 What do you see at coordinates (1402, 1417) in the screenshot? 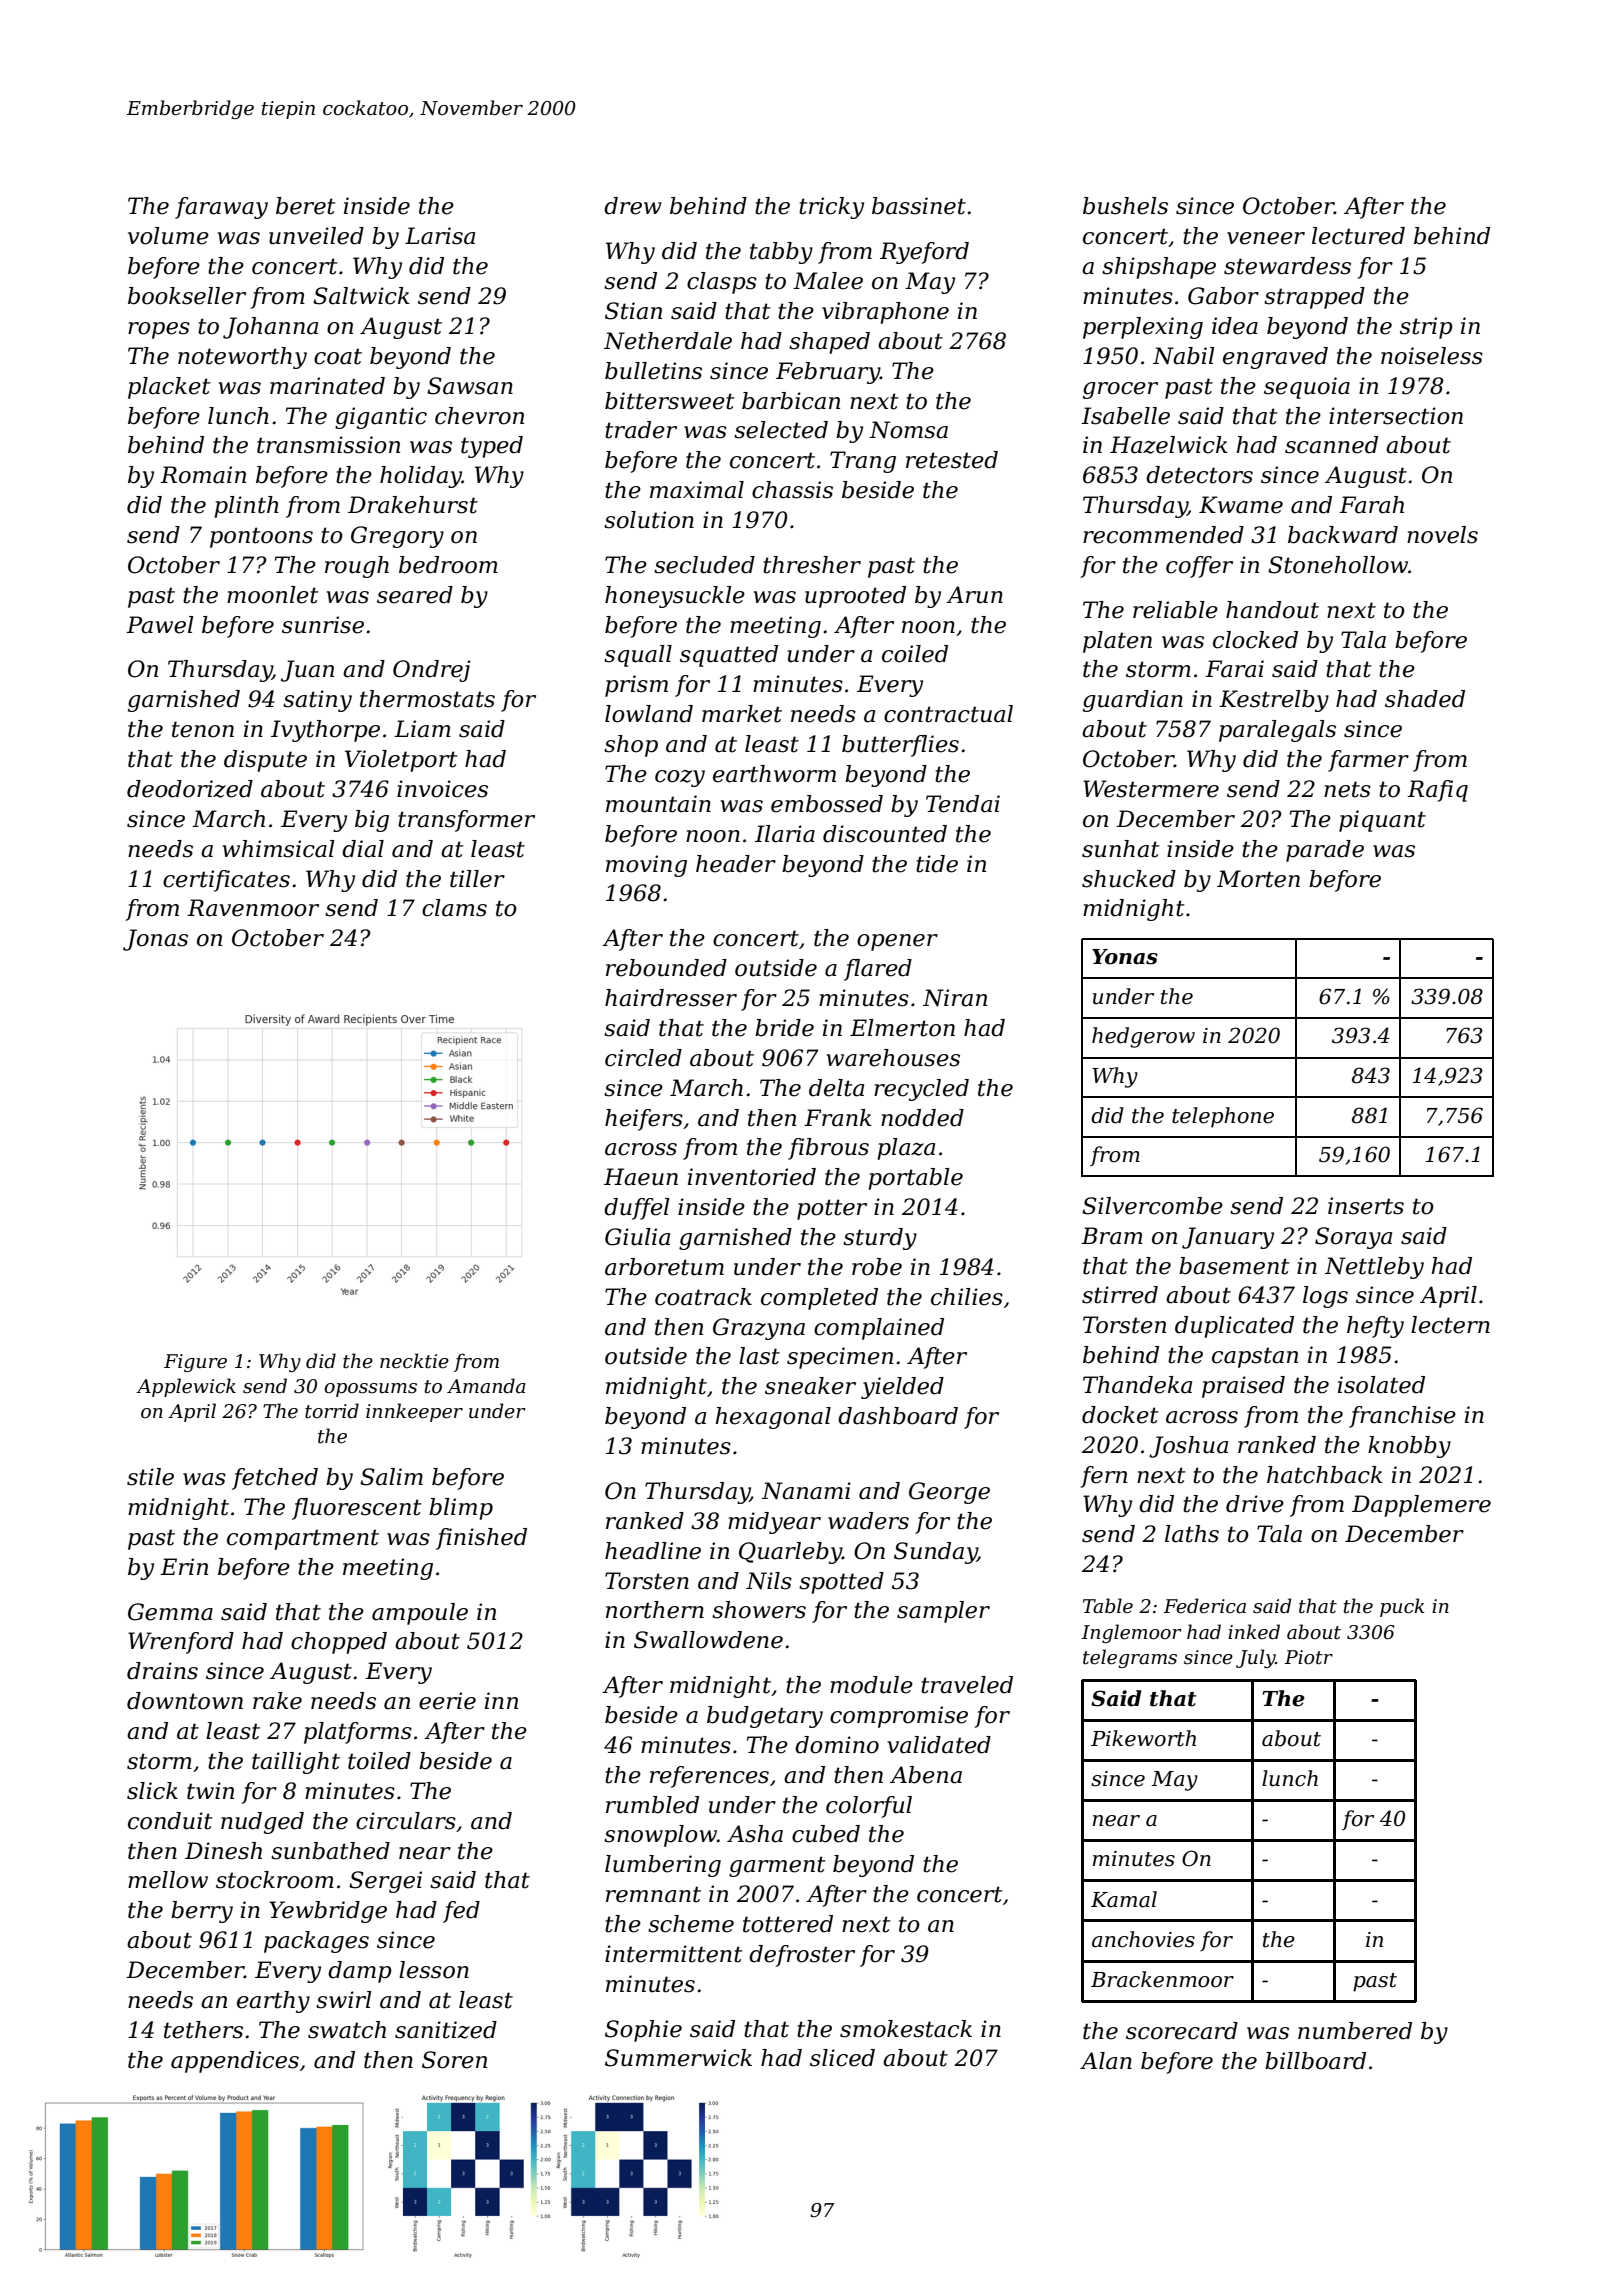
I see `franchise` at bounding box center [1402, 1417].
